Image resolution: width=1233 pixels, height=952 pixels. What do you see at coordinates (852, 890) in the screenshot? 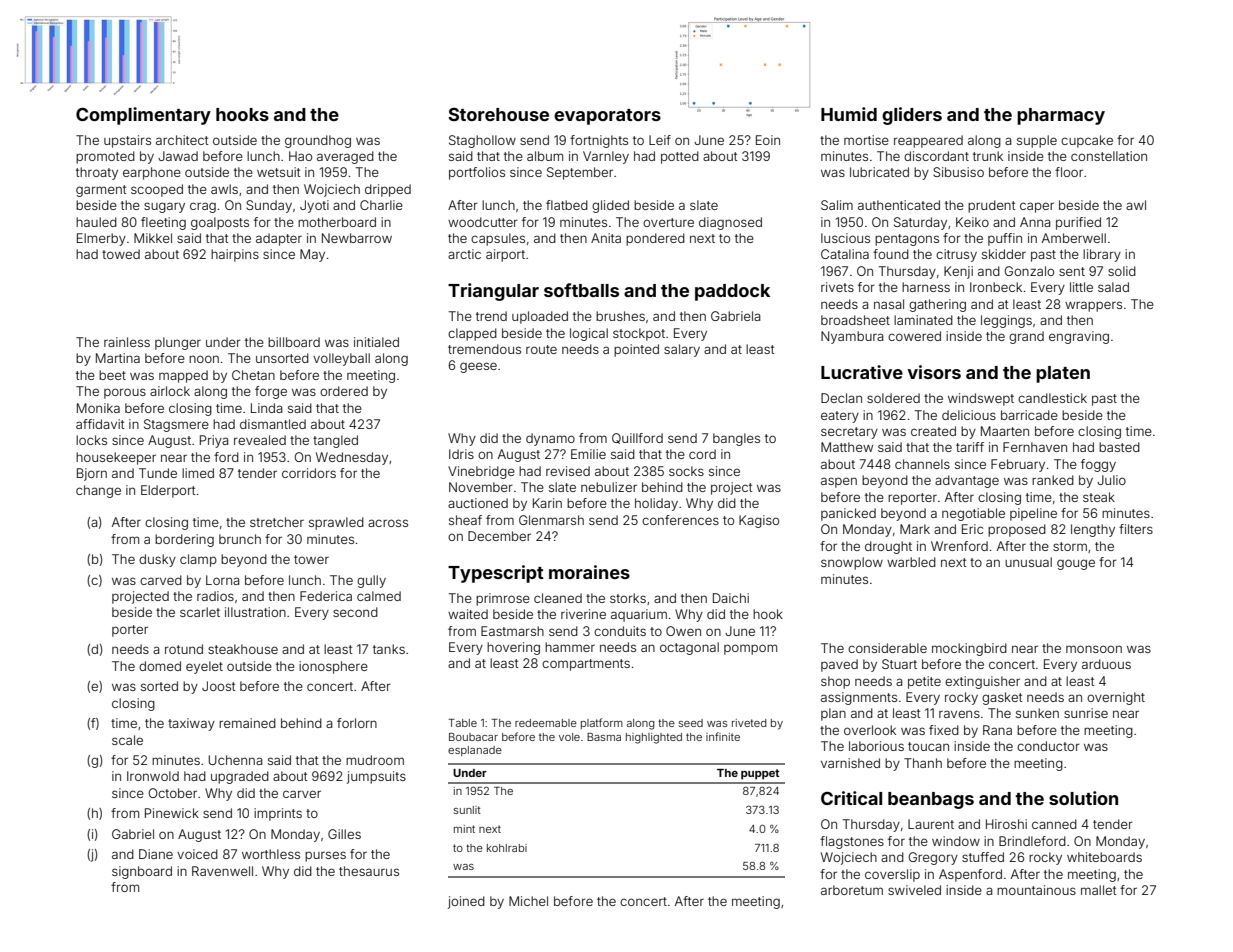
I see `arboretum` at bounding box center [852, 890].
